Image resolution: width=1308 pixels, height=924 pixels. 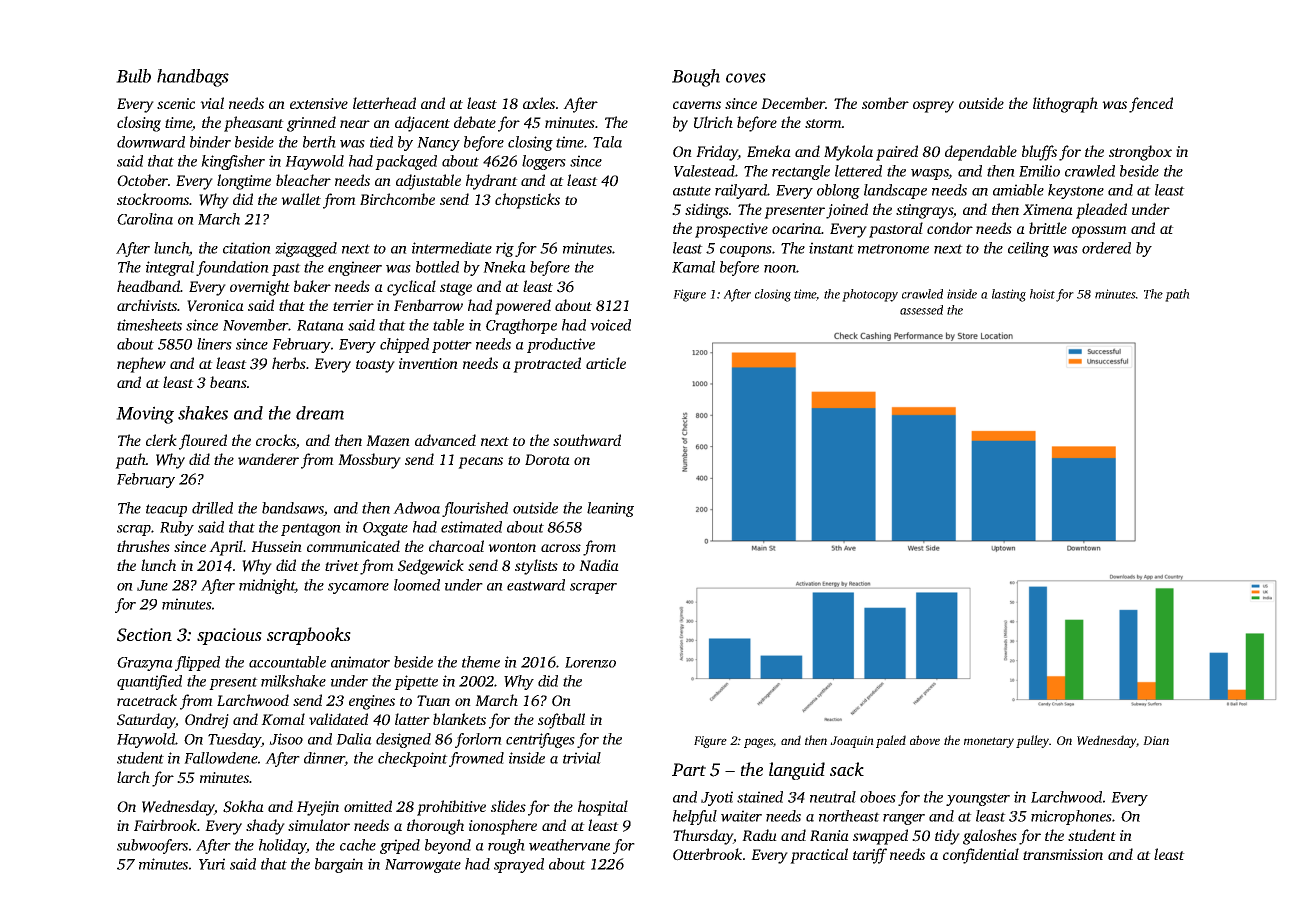 What do you see at coordinates (166, 510) in the screenshot?
I see `teacup` at bounding box center [166, 510].
